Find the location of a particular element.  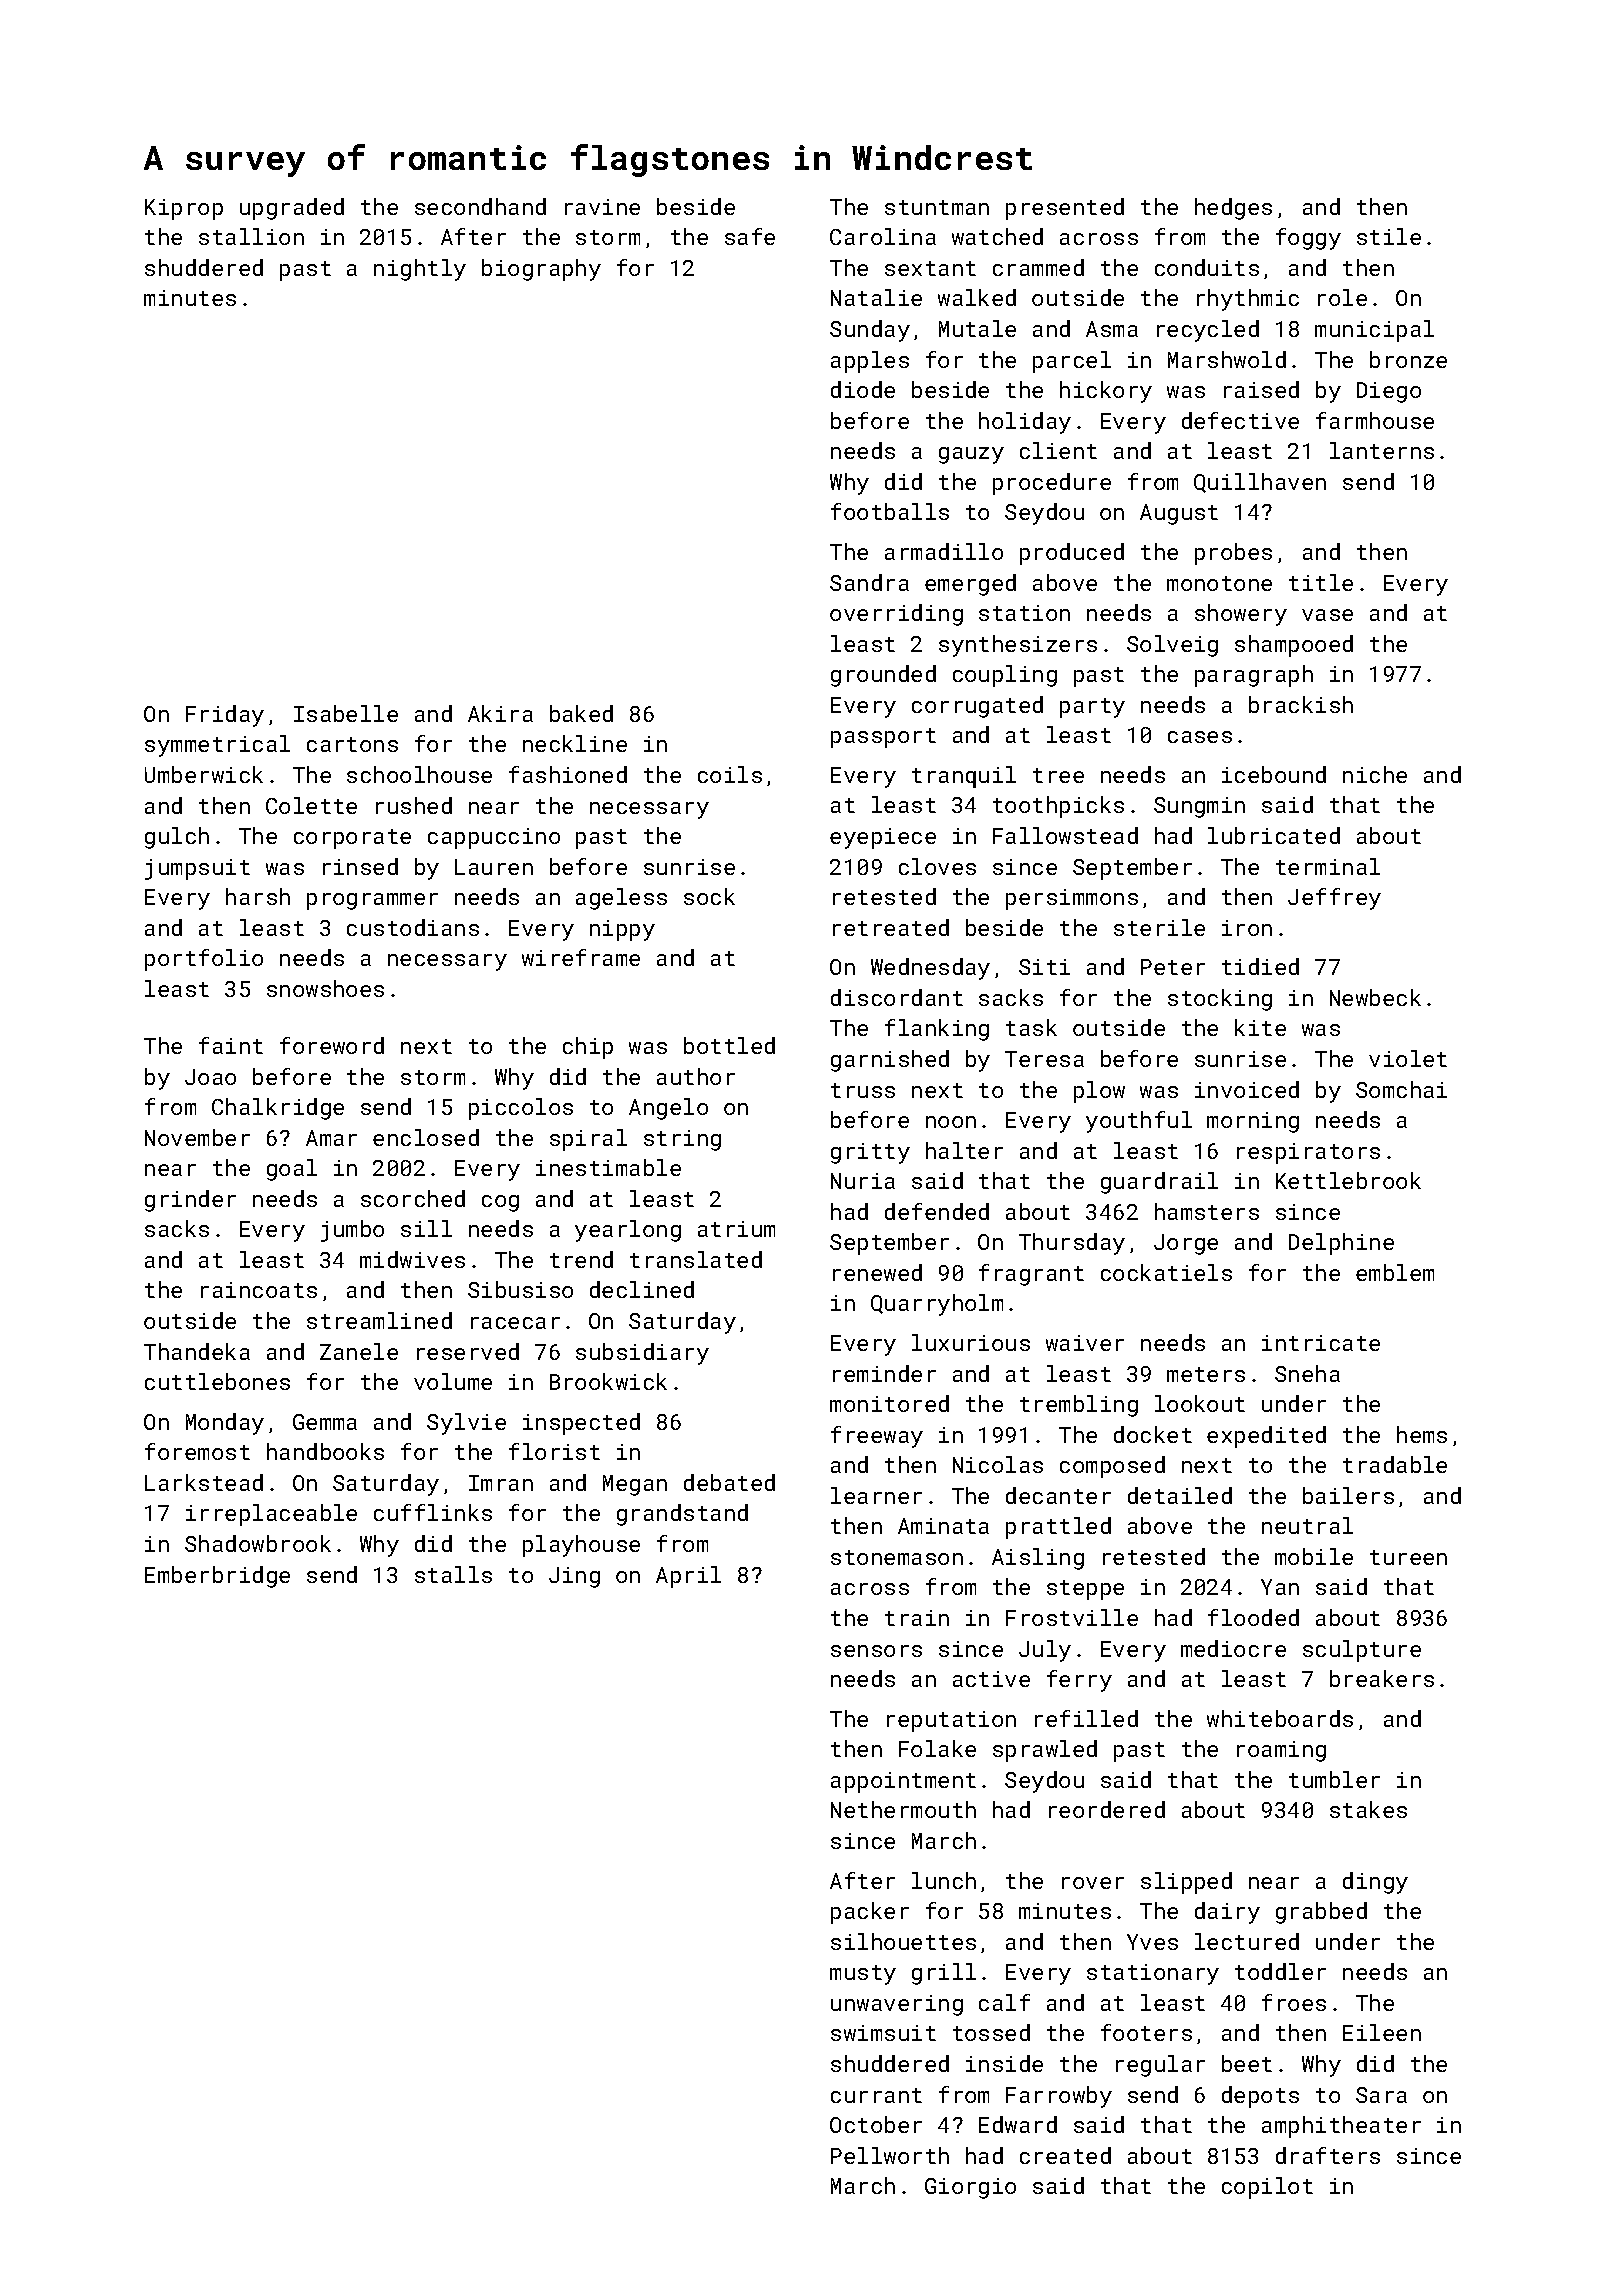

safe is located at coordinates (750, 236).
